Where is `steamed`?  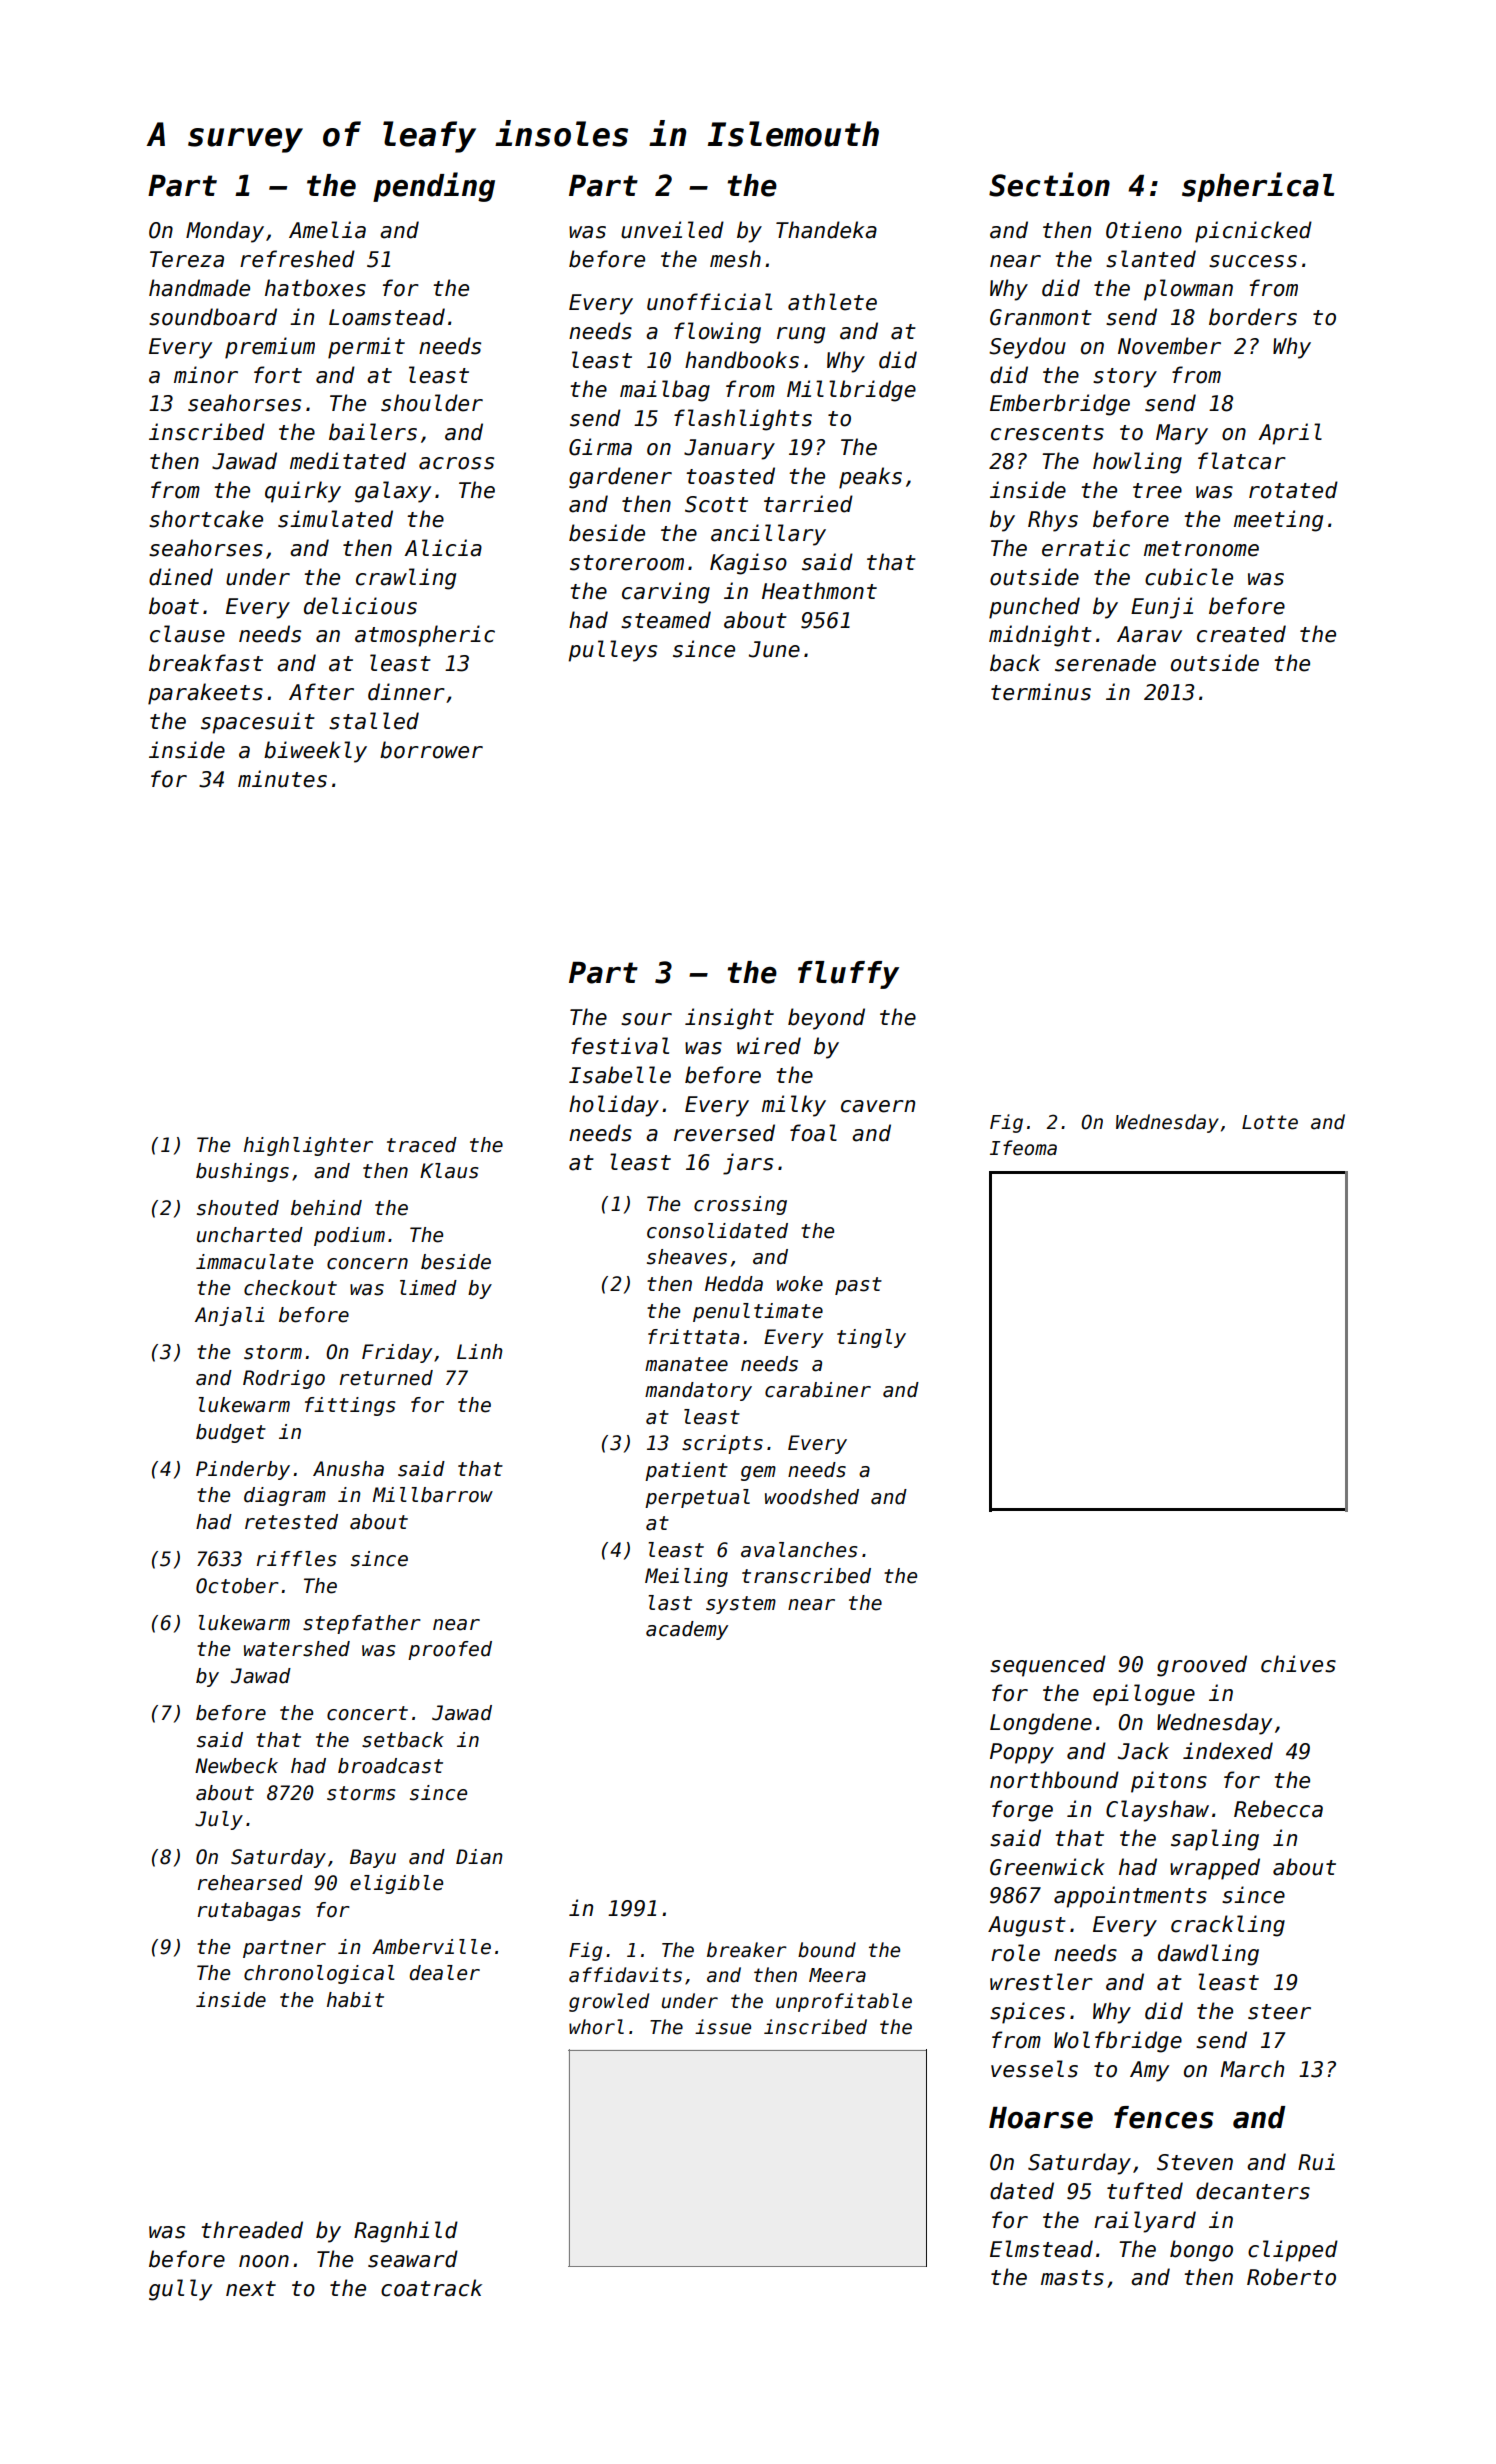
steamed is located at coordinates (666, 620).
